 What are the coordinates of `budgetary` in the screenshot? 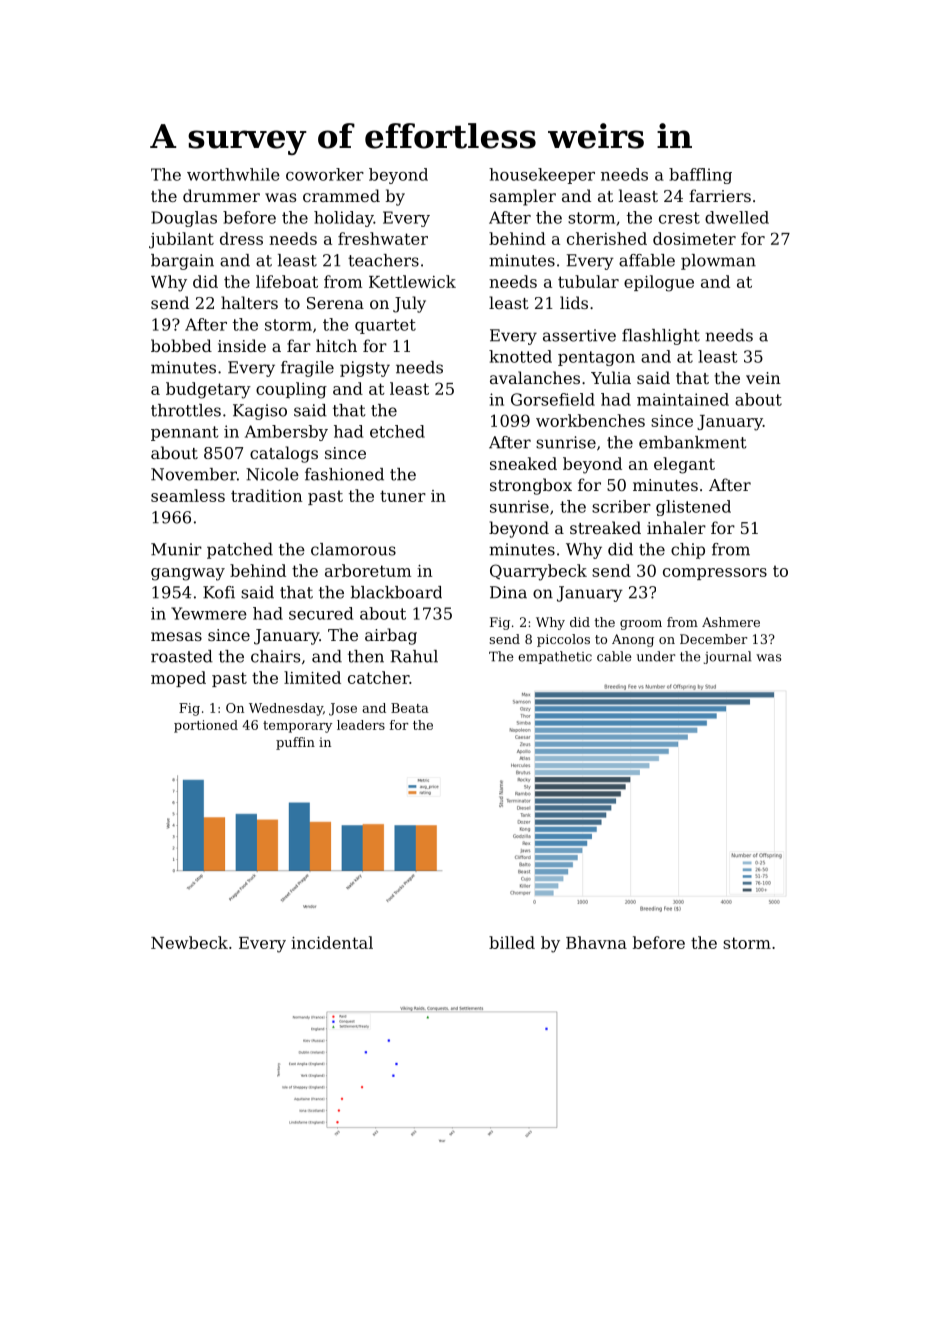 It's located at (208, 390).
